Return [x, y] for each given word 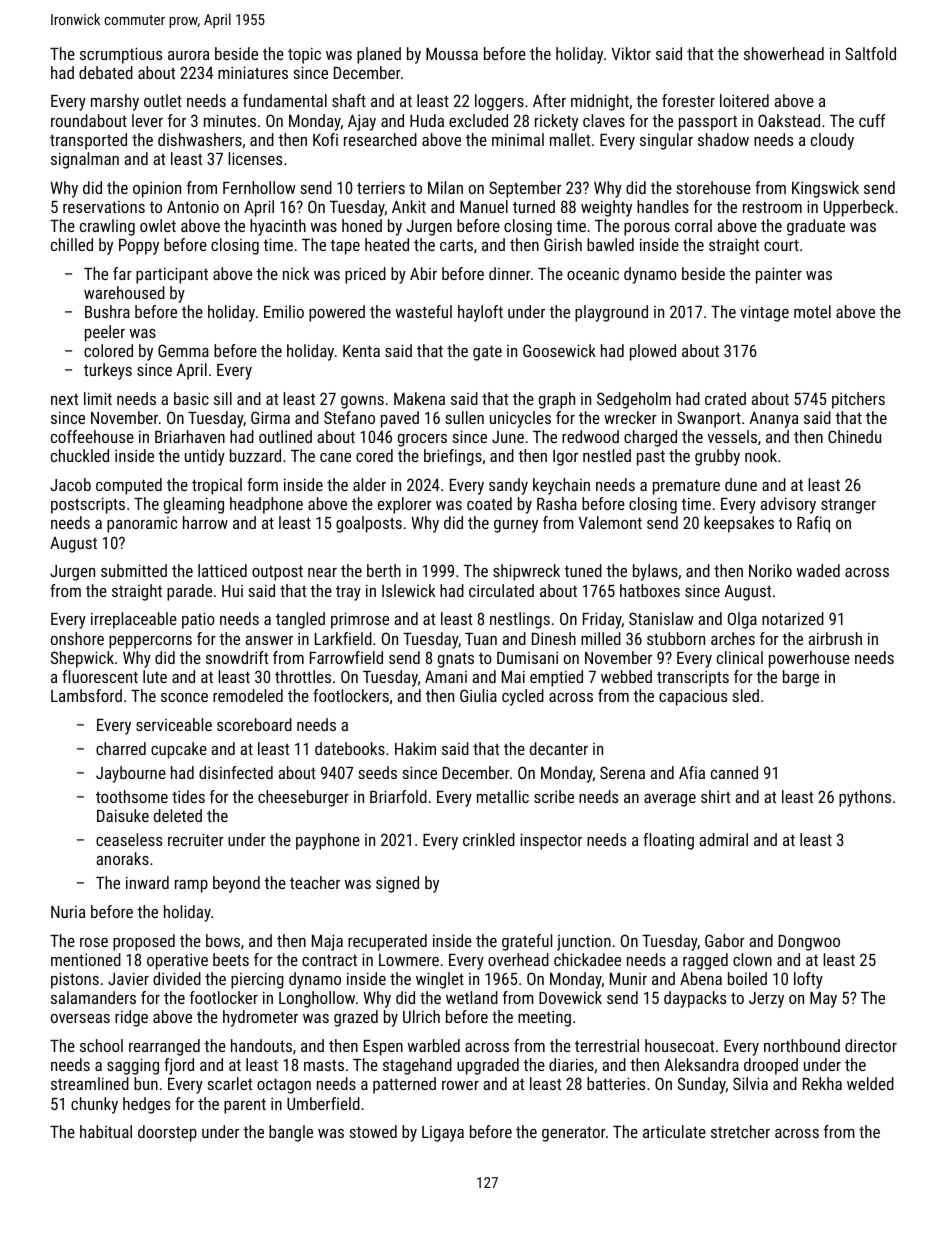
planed [379, 55]
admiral [723, 839]
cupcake [179, 750]
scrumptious [121, 55]
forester [688, 100]
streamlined [90, 1083]
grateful [527, 942]
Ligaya [443, 1134]
